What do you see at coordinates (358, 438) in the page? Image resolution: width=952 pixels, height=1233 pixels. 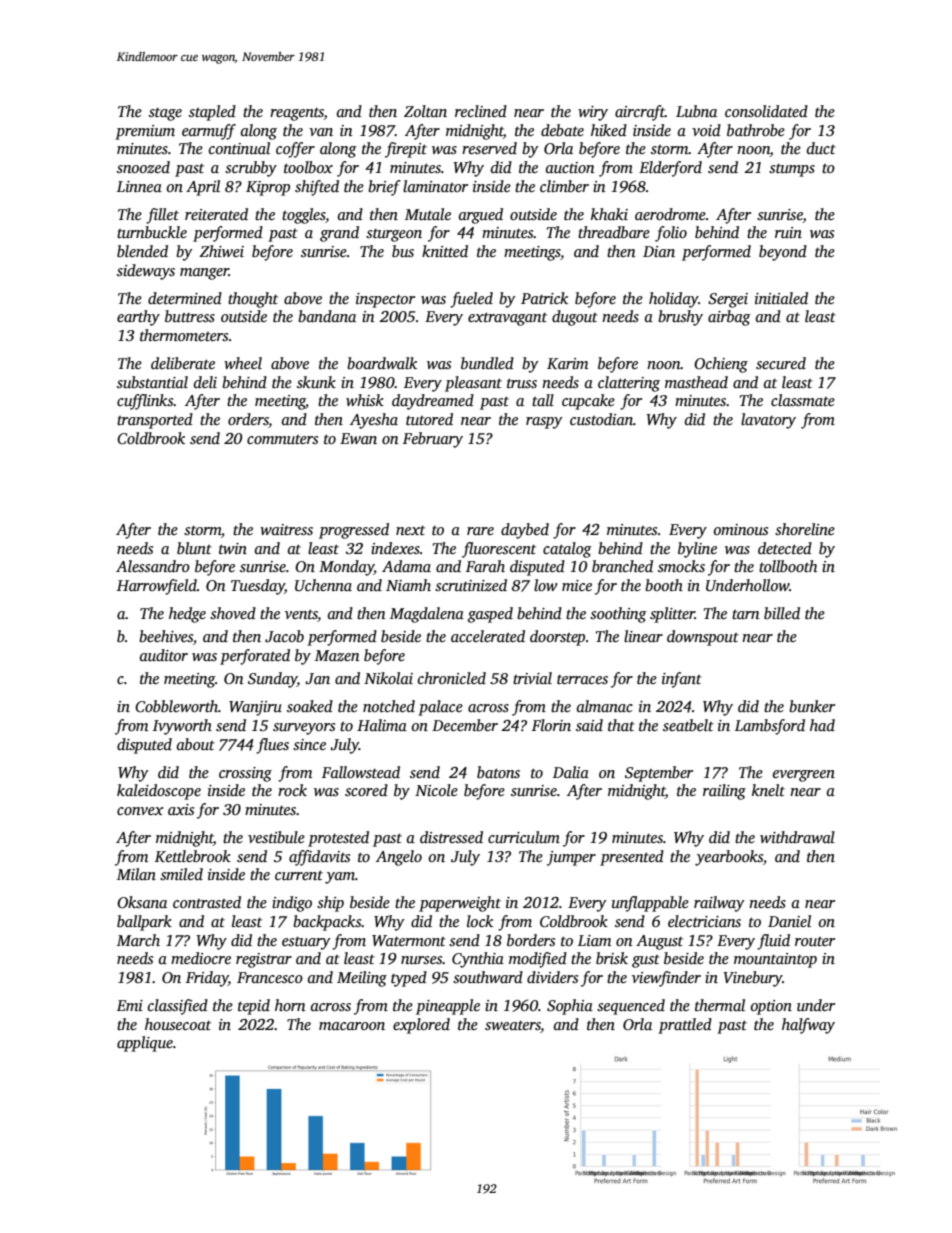 I see `Ewan` at bounding box center [358, 438].
